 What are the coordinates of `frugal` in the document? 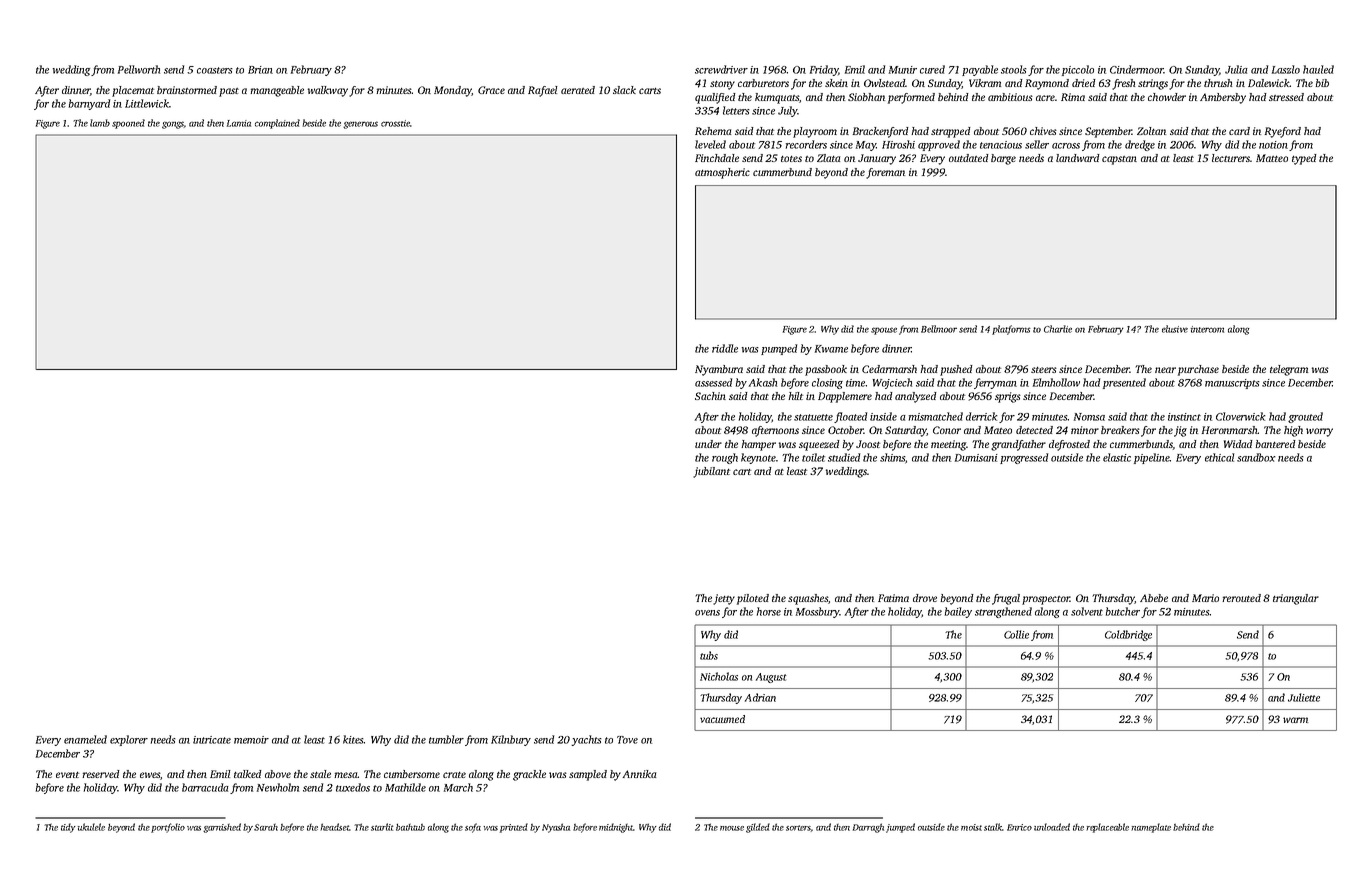 It's located at (1006, 599).
